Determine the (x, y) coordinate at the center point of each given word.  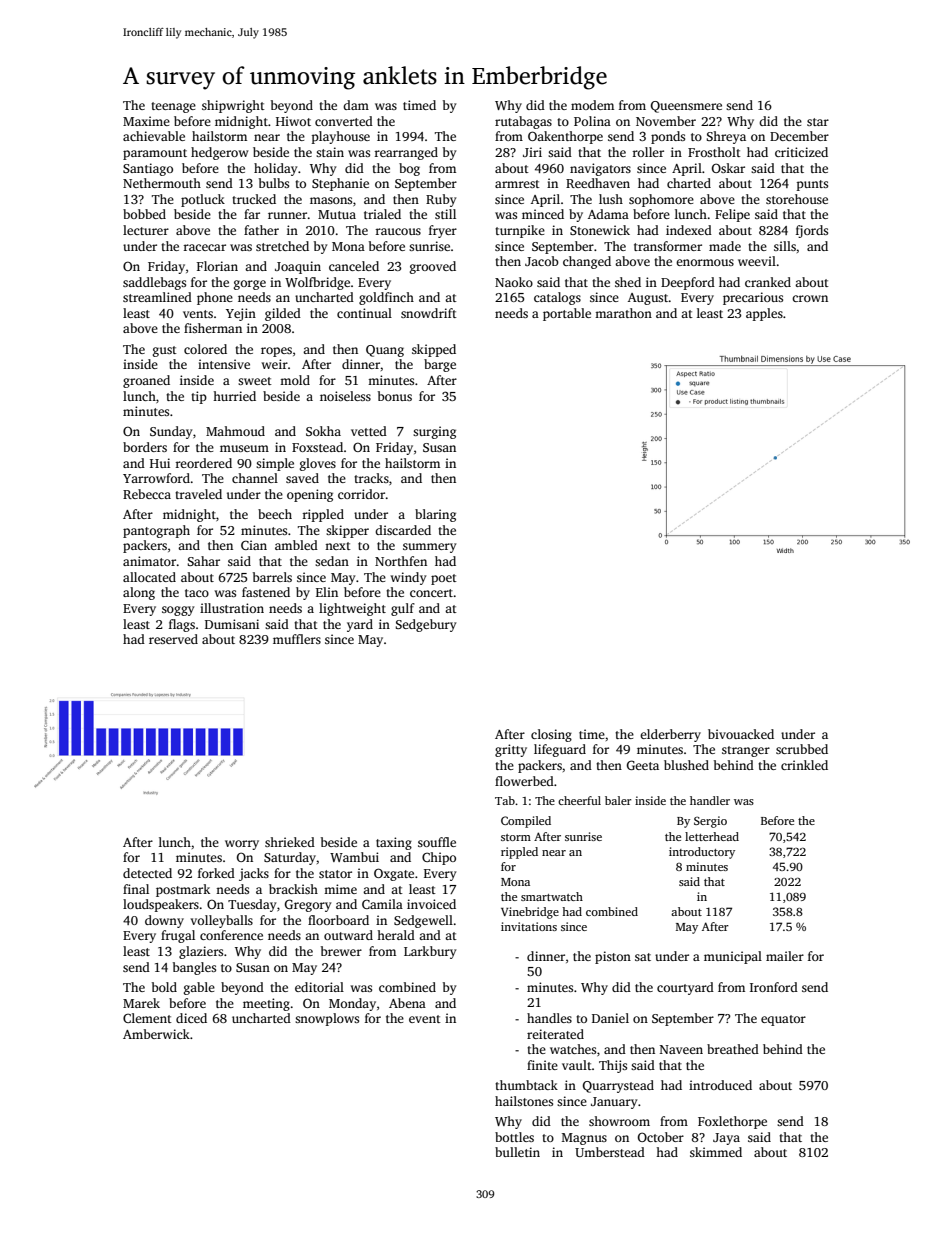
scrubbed (802, 749)
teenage (173, 107)
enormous (705, 262)
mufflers (297, 639)
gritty (511, 750)
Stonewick (600, 230)
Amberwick (156, 1034)
